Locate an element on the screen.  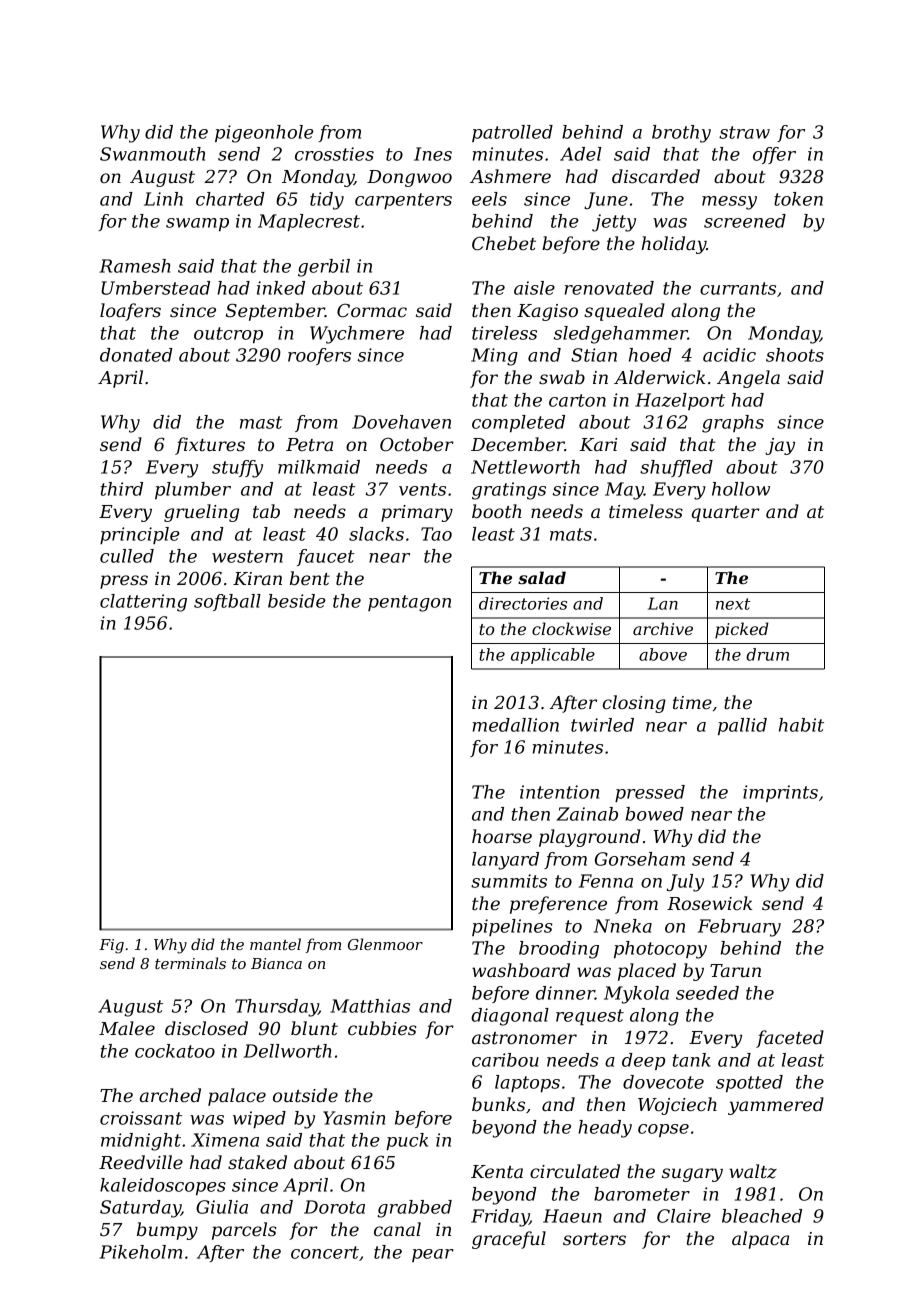
patrolled is located at coordinates (512, 133).
